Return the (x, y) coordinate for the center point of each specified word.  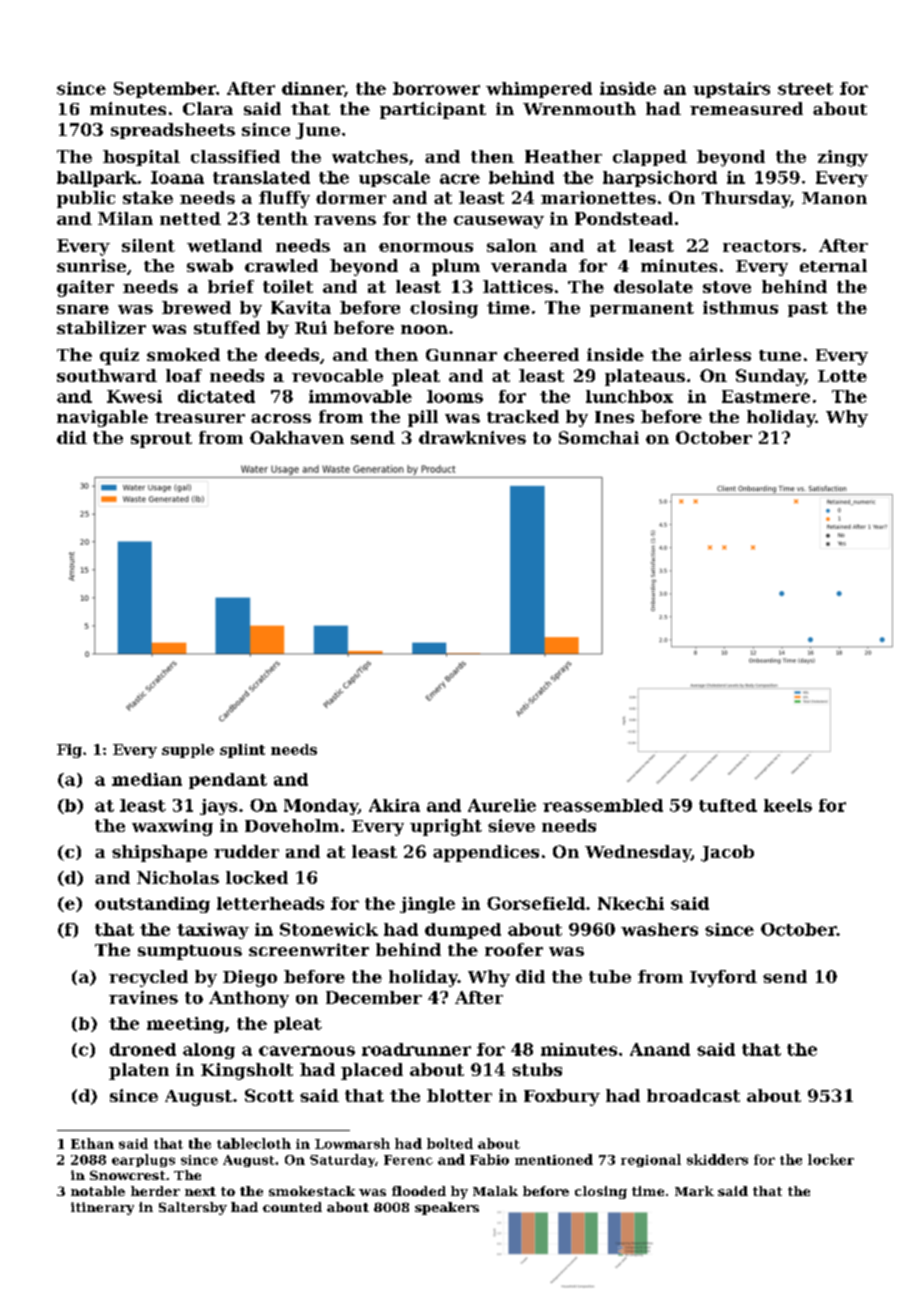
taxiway (213, 931)
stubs (537, 1069)
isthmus (740, 307)
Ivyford (723, 978)
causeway (499, 222)
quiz (119, 356)
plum (456, 267)
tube (610, 976)
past (808, 309)
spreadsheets (173, 131)
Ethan (92, 1143)
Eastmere (766, 396)
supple (188, 751)
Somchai (599, 437)
